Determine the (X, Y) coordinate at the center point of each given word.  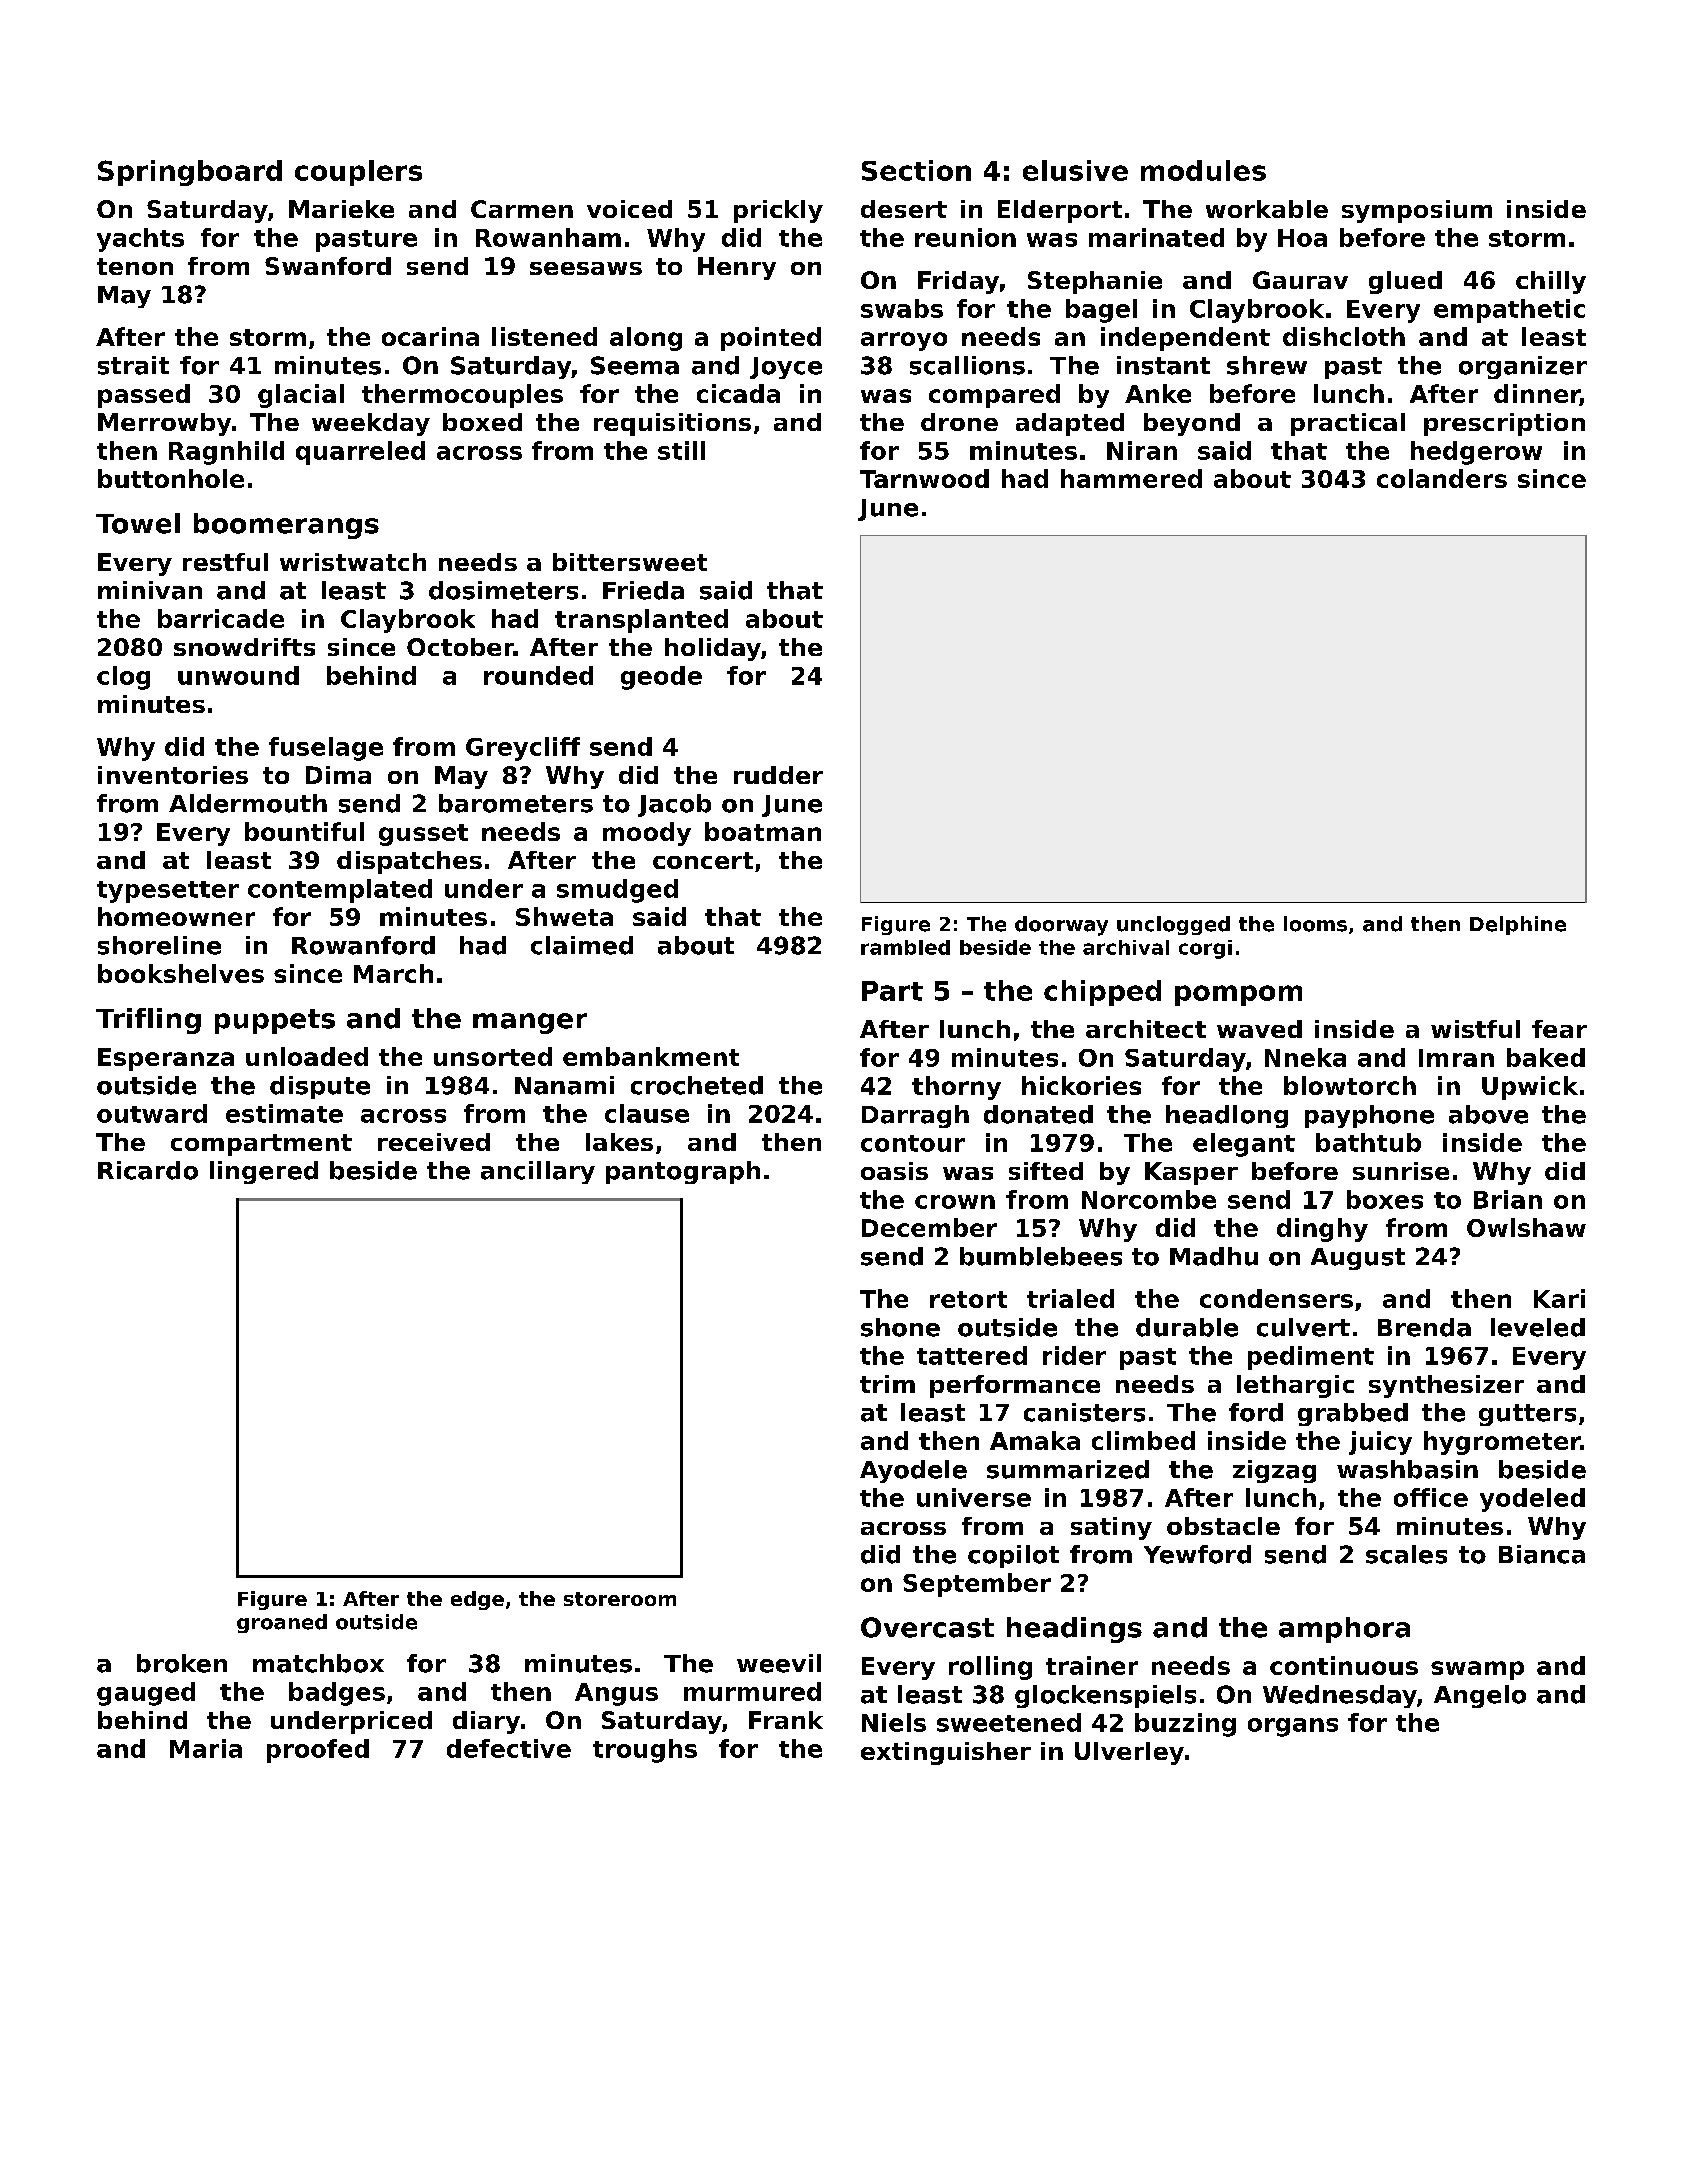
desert (904, 209)
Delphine (1518, 925)
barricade (221, 618)
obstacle (1223, 1526)
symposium (1417, 211)
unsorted (493, 1056)
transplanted (641, 621)
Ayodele (913, 1471)
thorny (956, 1088)
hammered (1131, 478)
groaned (282, 1623)
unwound (238, 675)
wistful (1475, 1029)
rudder (778, 775)
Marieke (341, 209)
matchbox (318, 1663)
